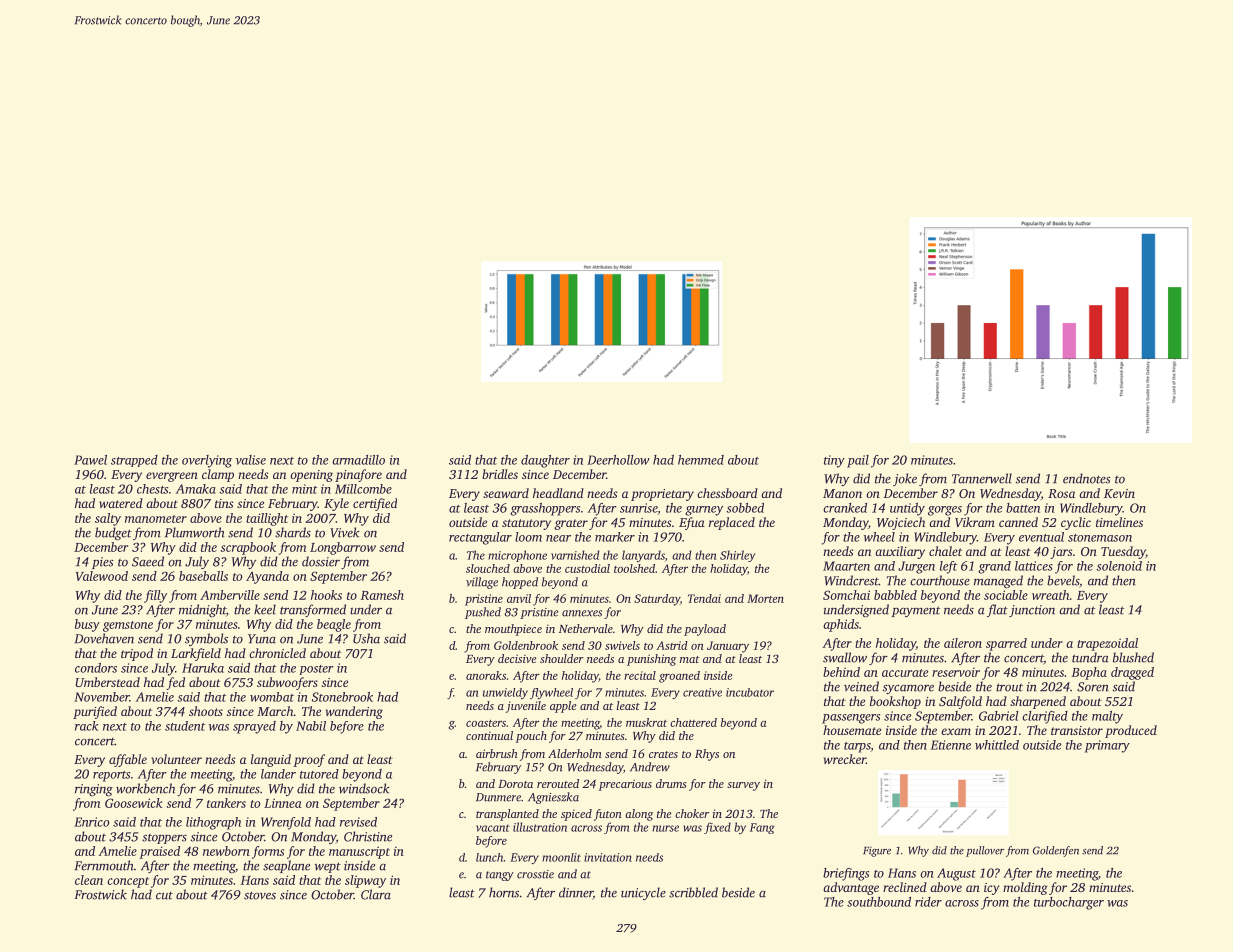 This page has width=1233, height=952. What do you see at coordinates (526, 645) in the page?
I see `Goldenbrook` at bounding box center [526, 645].
